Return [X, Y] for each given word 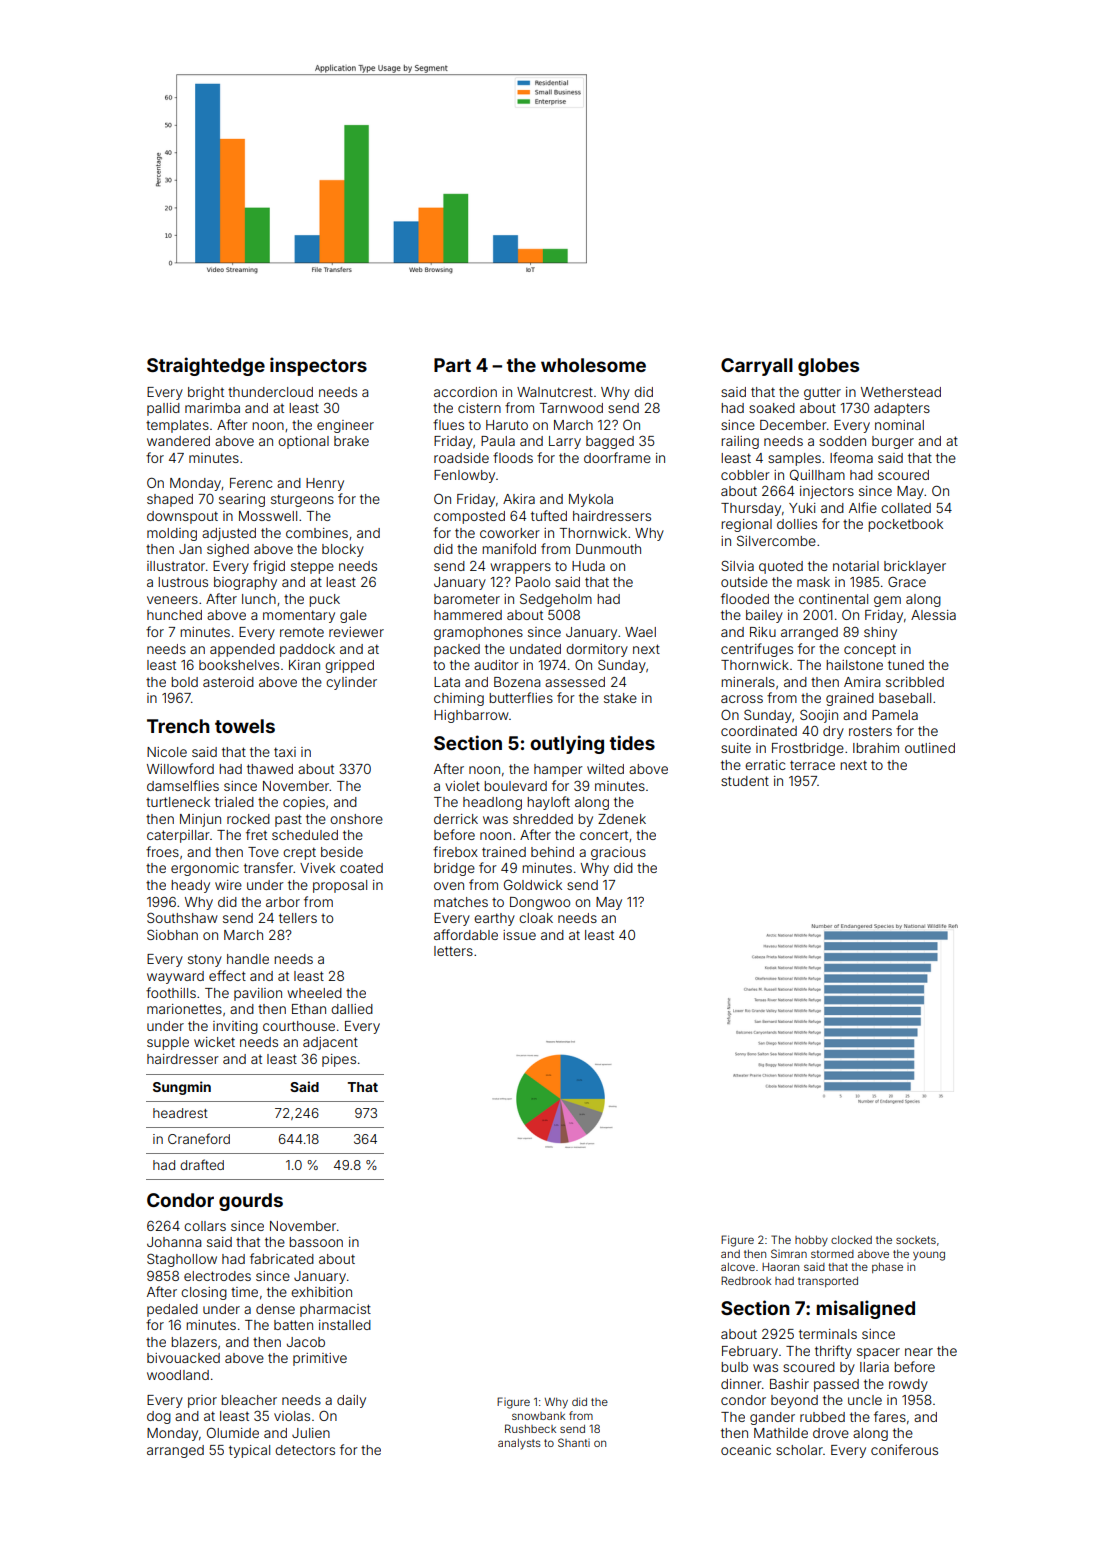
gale [353, 616]
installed [345, 1325]
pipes [339, 1060]
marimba [212, 408]
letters [453, 951]
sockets [916, 1240]
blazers [194, 1342]
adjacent [330, 1043]
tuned [906, 665]
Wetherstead [901, 392]
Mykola [591, 500]
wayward [175, 977]
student [745, 781]
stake [620, 698]
